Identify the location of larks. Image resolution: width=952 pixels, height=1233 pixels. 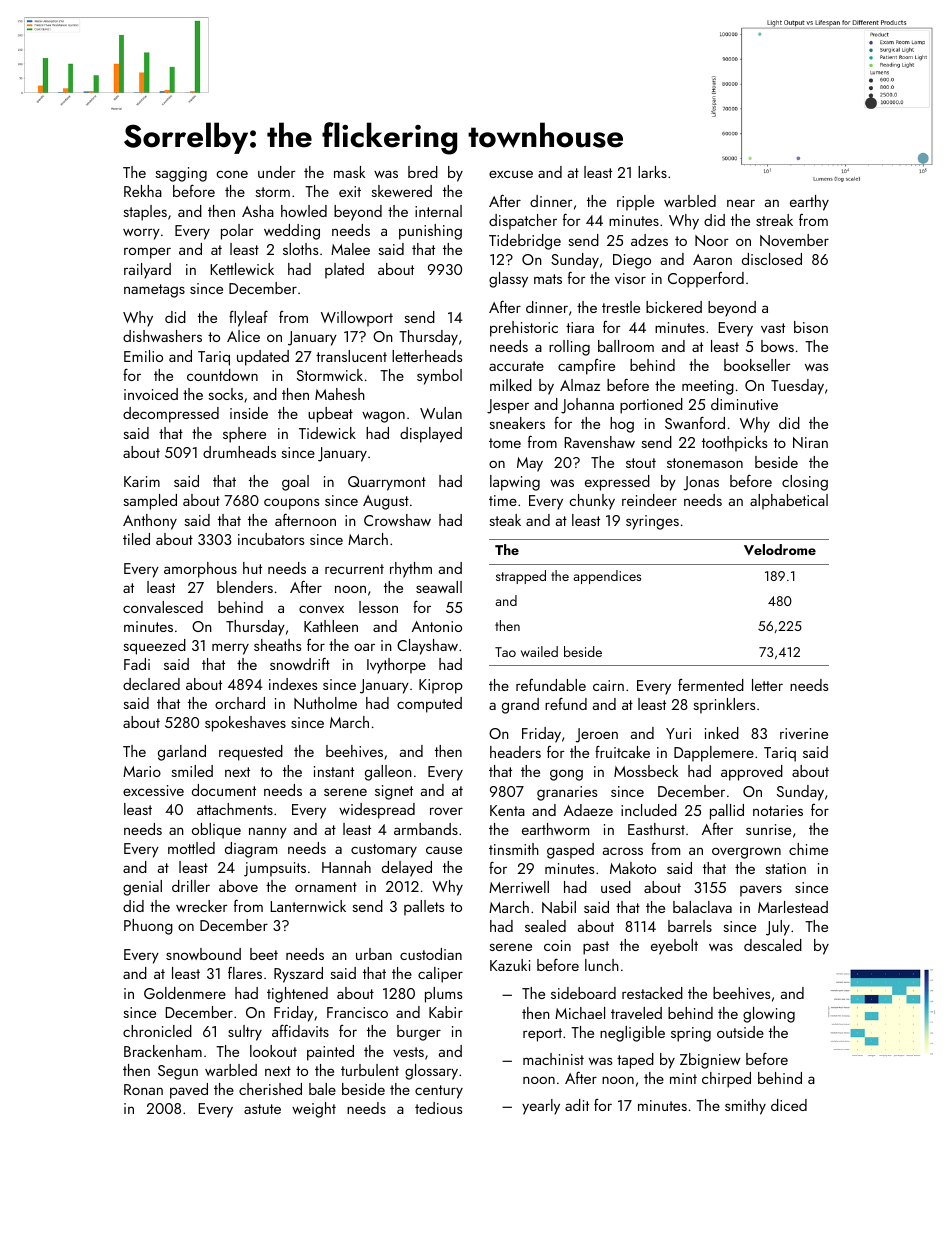
(652, 172).
